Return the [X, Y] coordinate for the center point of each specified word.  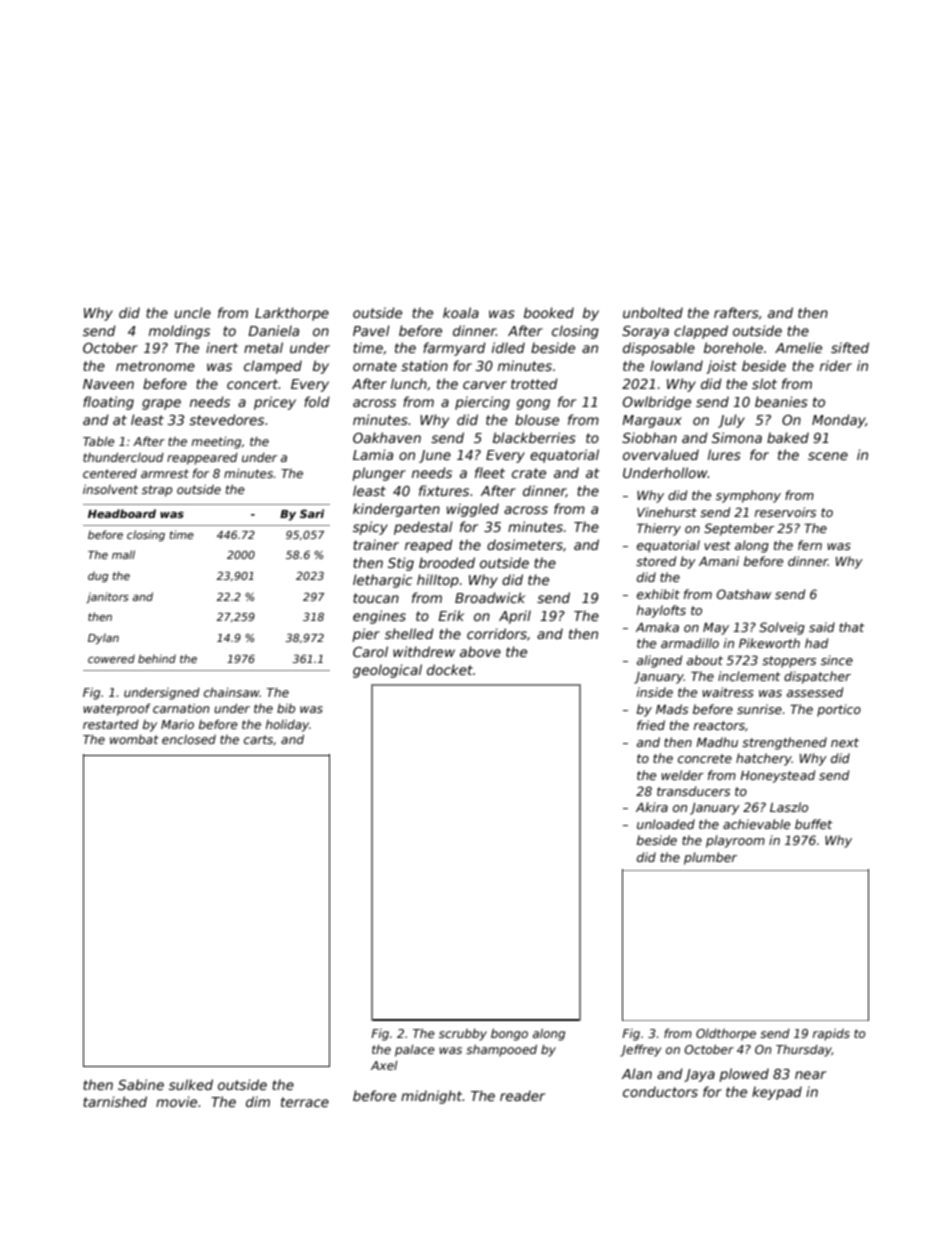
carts [258, 739]
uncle [192, 312]
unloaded [666, 824]
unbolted [653, 312]
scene [828, 456]
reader [522, 1095]
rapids [831, 1035]
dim [258, 1101]
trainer [376, 544]
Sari [312, 513]
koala [461, 312]
